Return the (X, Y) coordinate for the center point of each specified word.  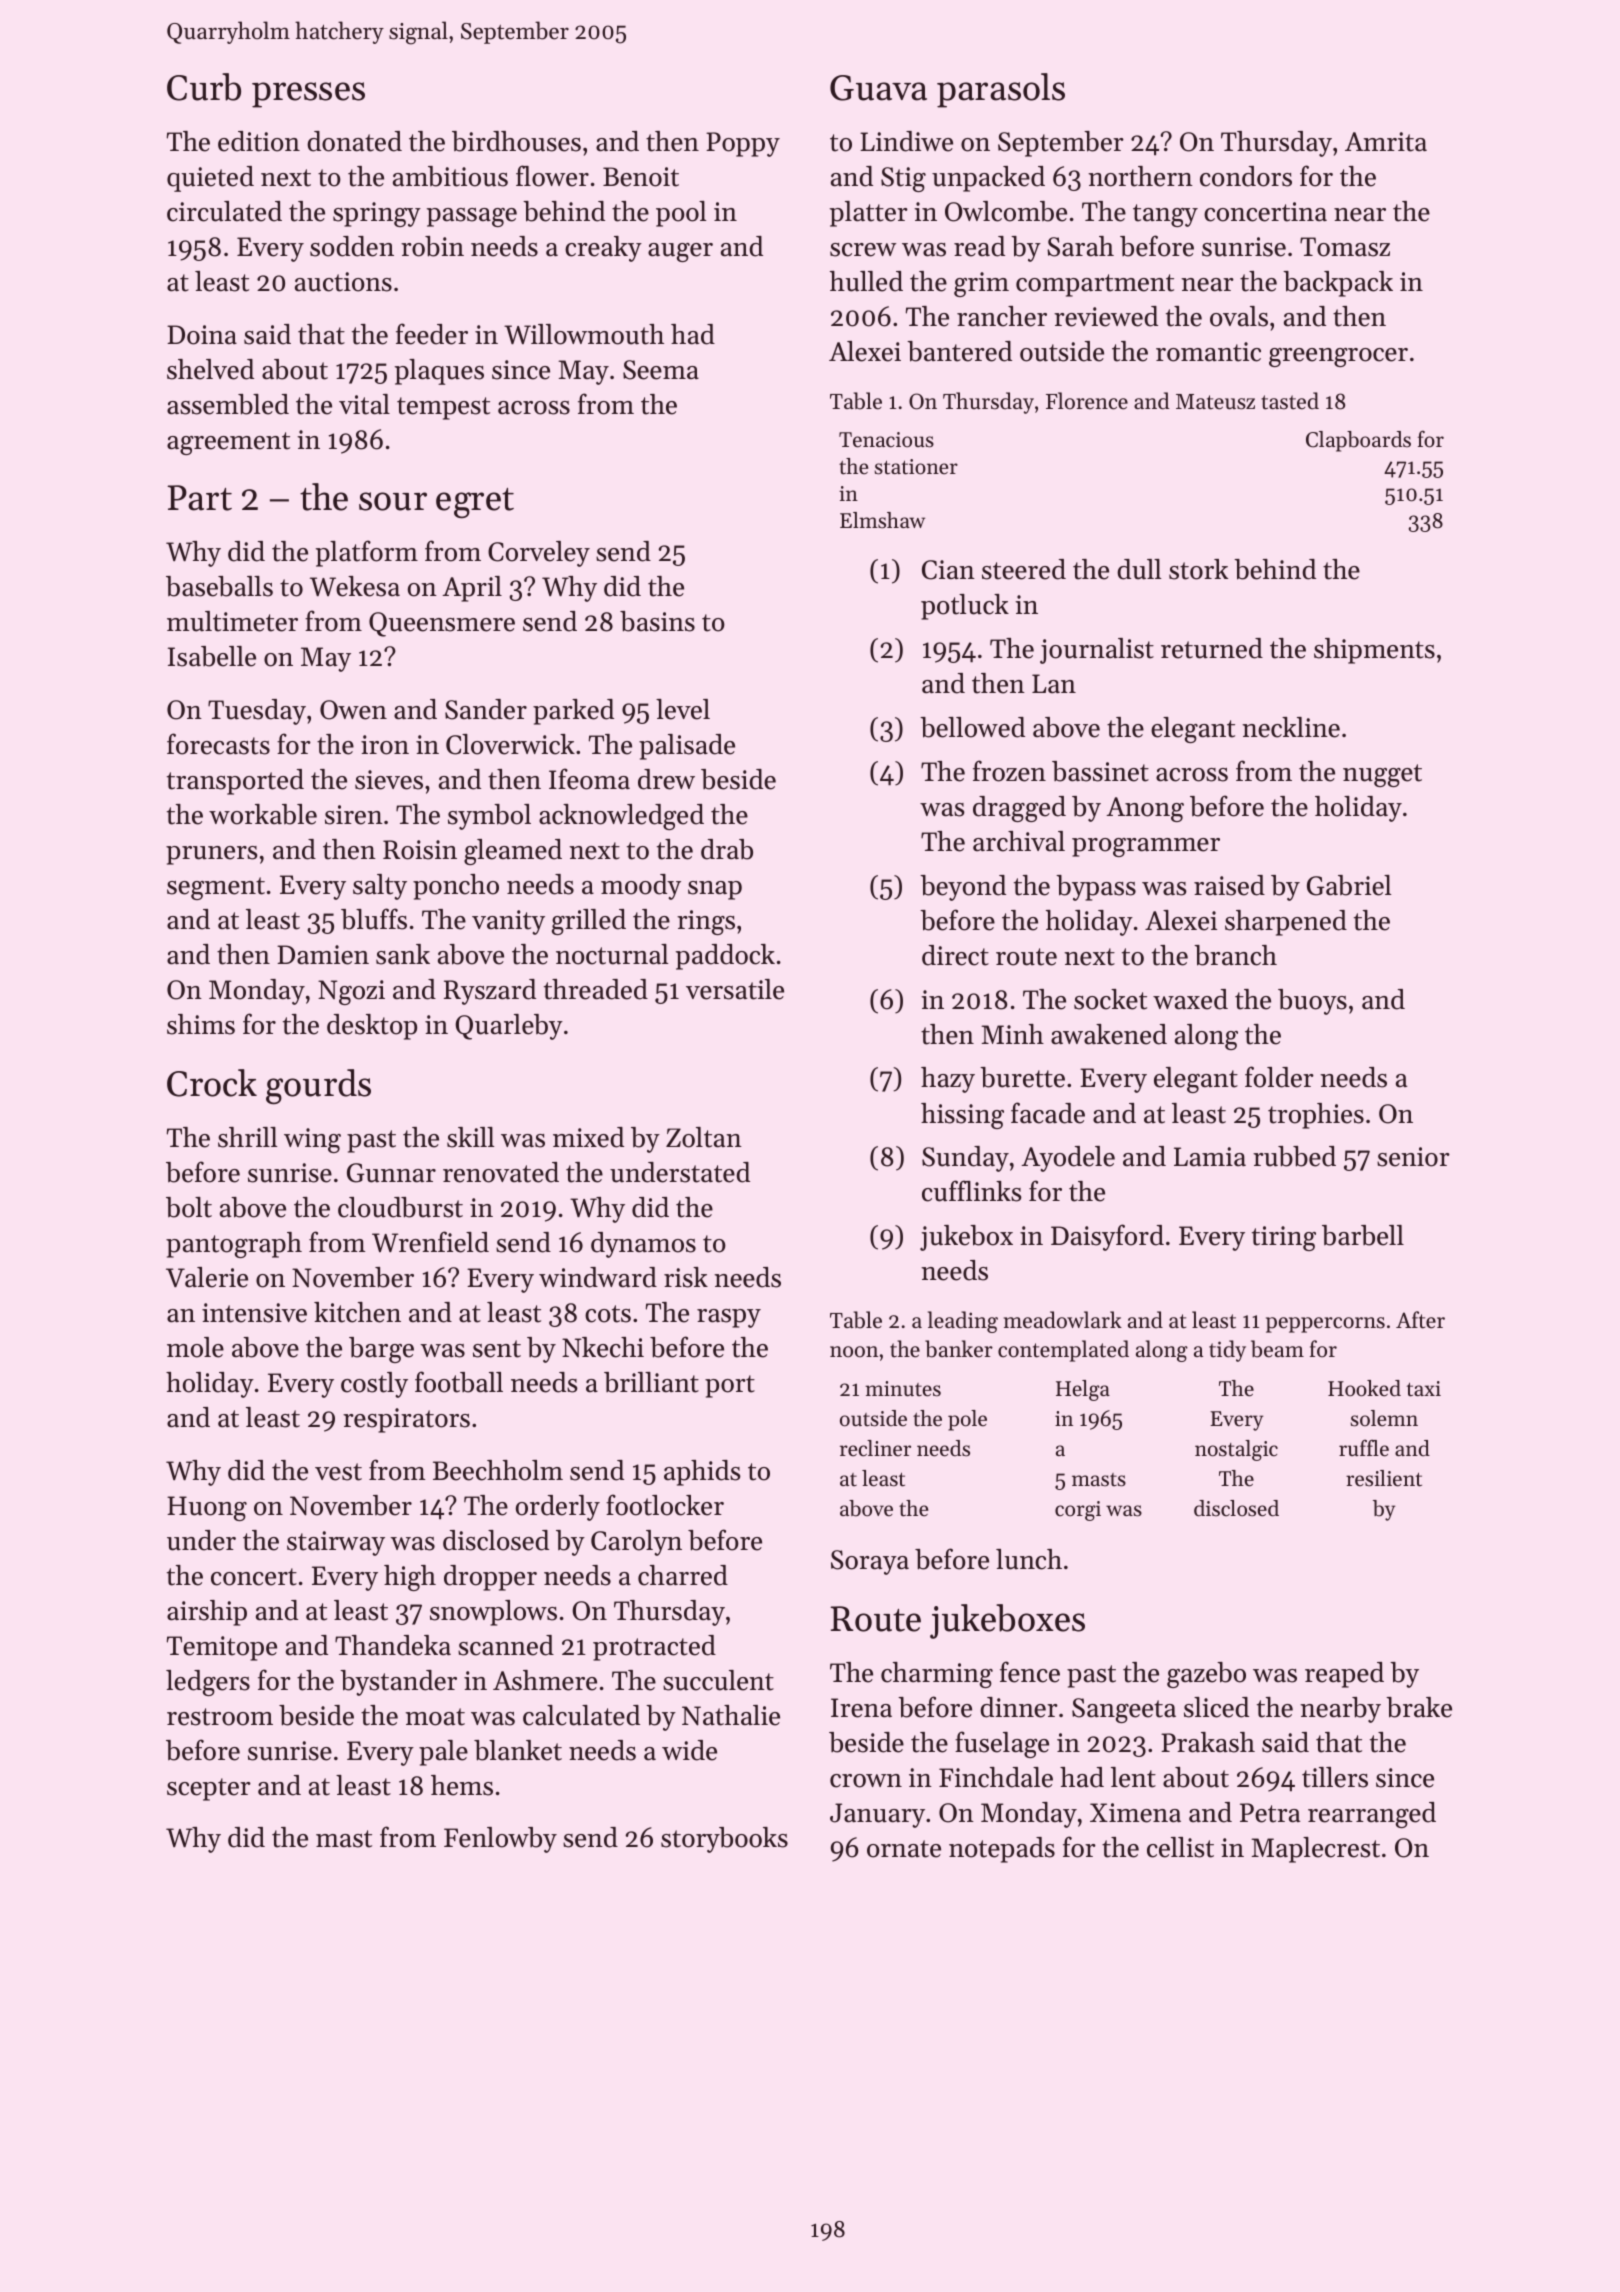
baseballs (219, 586)
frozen (1009, 771)
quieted (210, 179)
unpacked (988, 179)
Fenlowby (500, 1840)
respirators (406, 1420)
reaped (1344, 1675)
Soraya (870, 1562)
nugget (1382, 775)
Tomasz (1345, 247)
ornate (904, 1849)
